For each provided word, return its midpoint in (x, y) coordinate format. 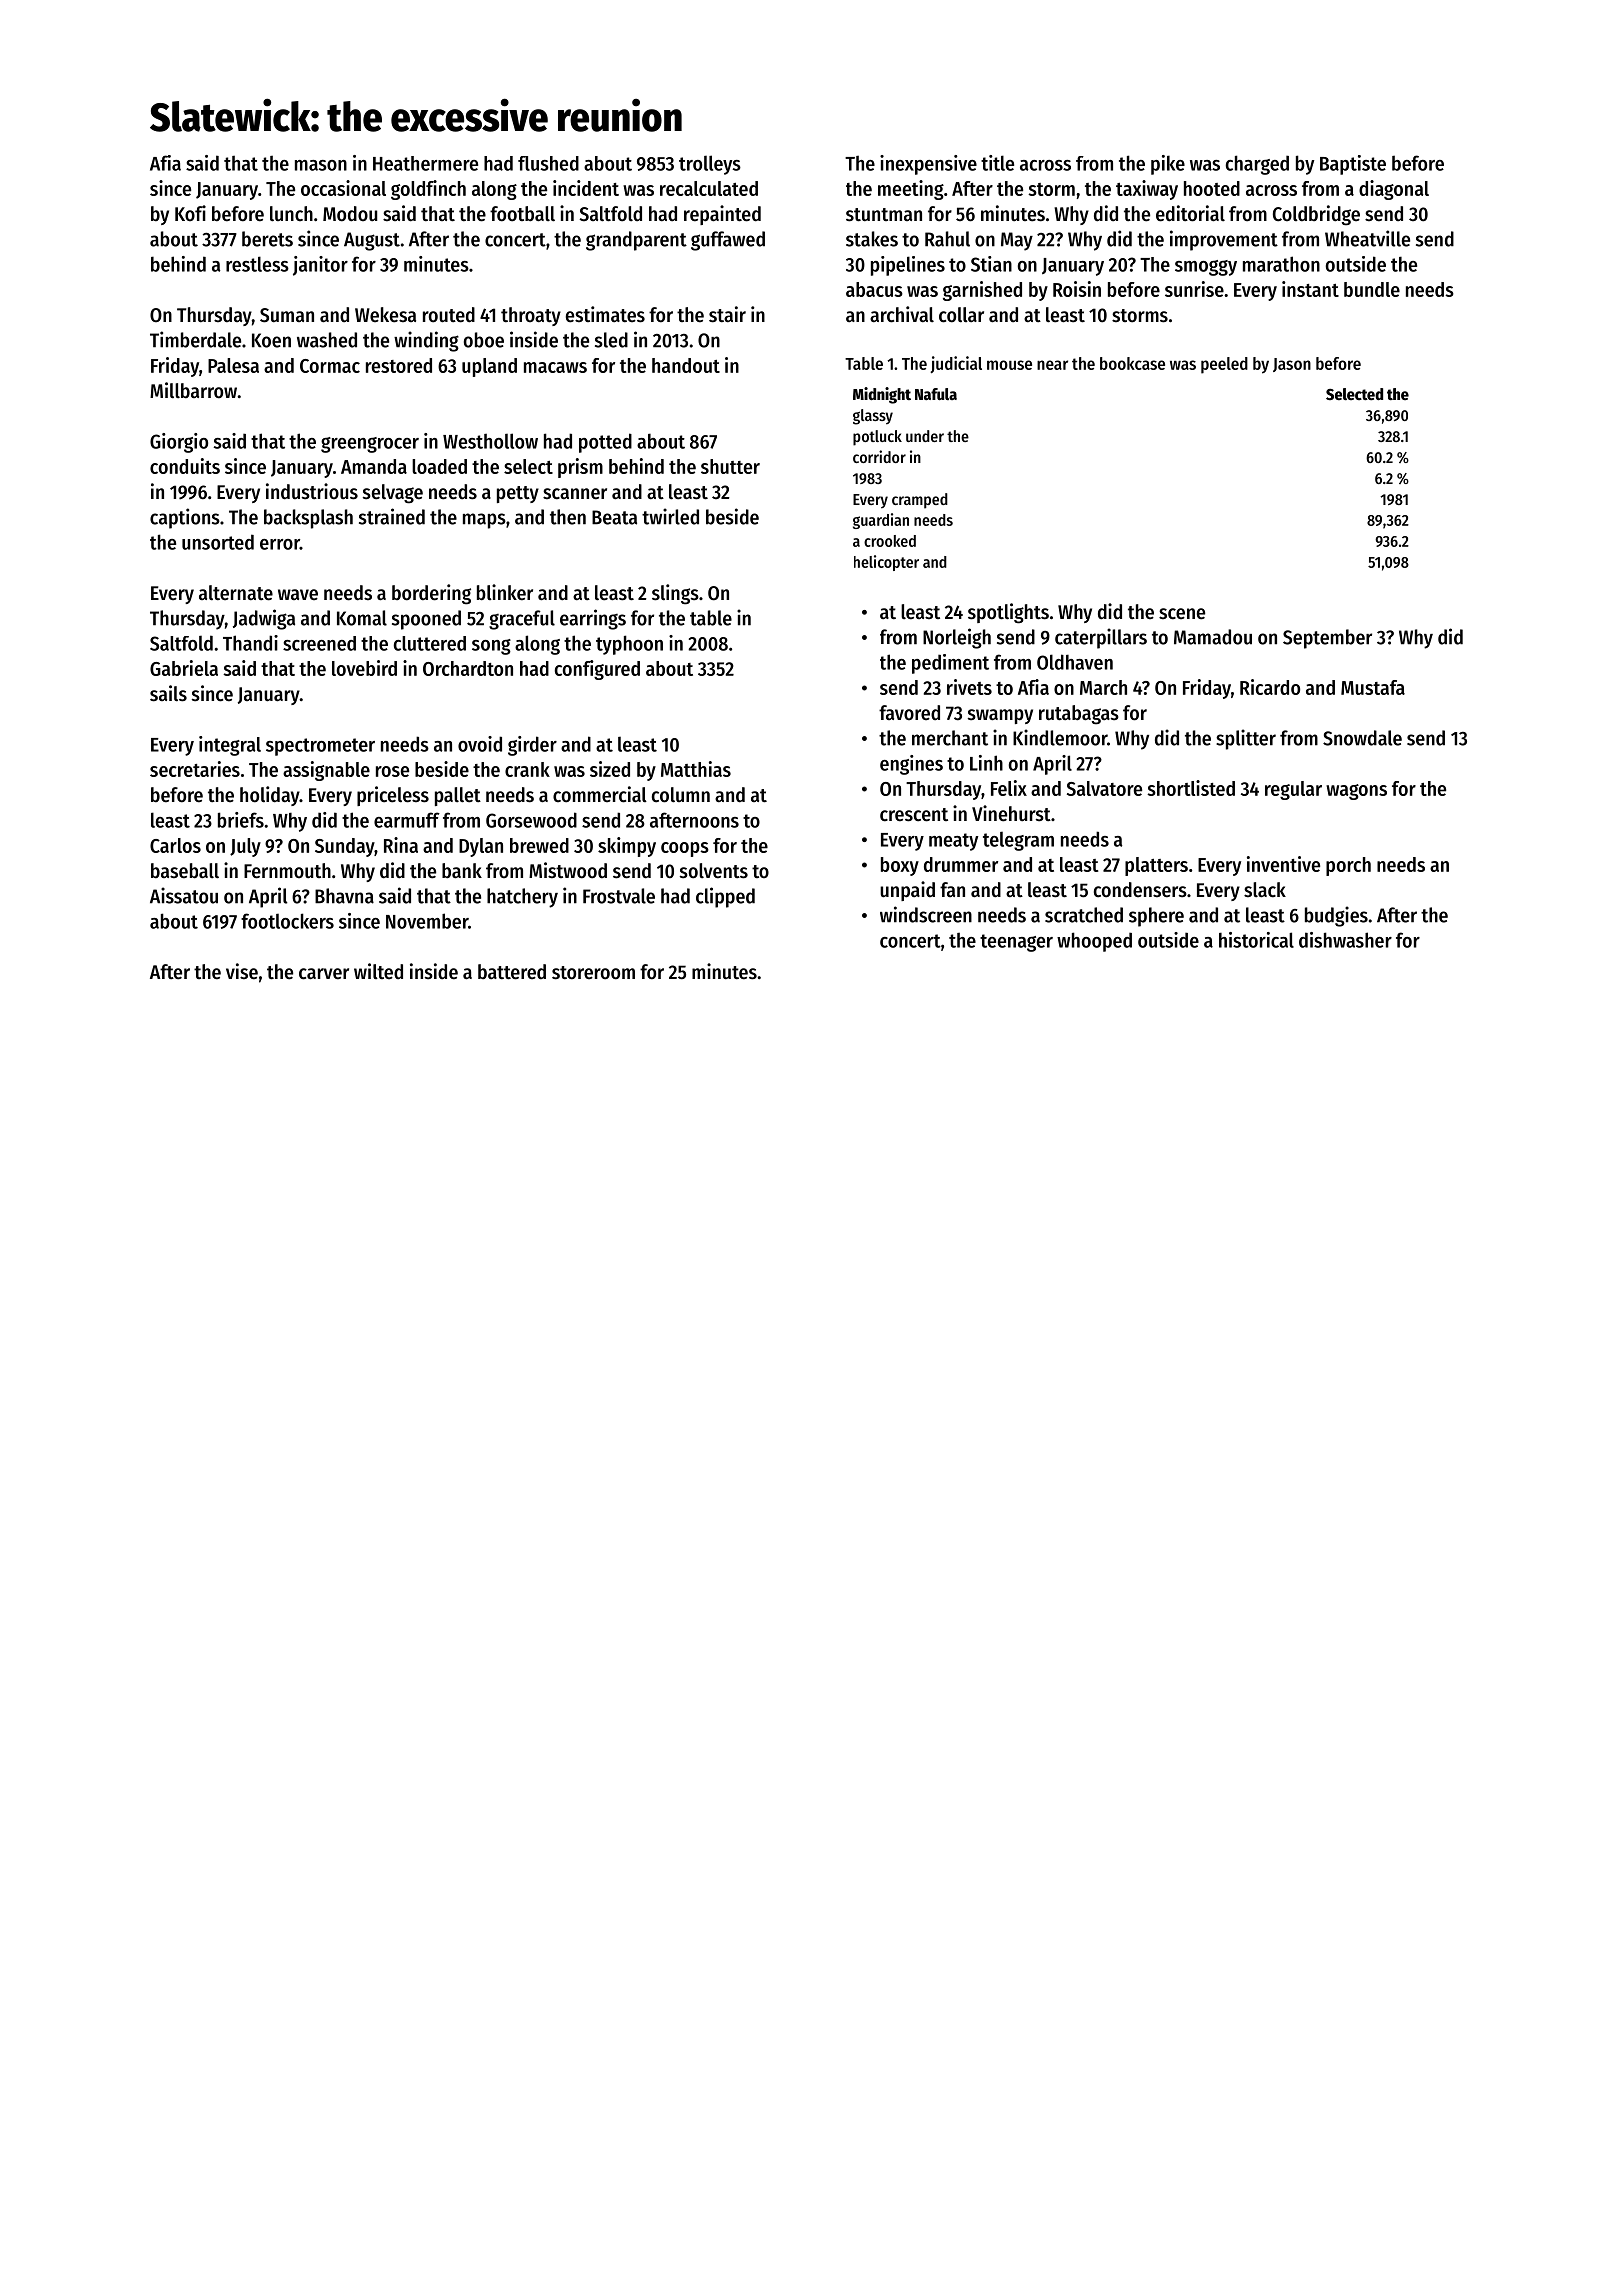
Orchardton (468, 668)
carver (324, 974)
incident (586, 188)
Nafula (936, 394)
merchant (950, 738)
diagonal (1394, 190)
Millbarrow (193, 390)
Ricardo (1270, 687)
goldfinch (428, 190)
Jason (1292, 365)
